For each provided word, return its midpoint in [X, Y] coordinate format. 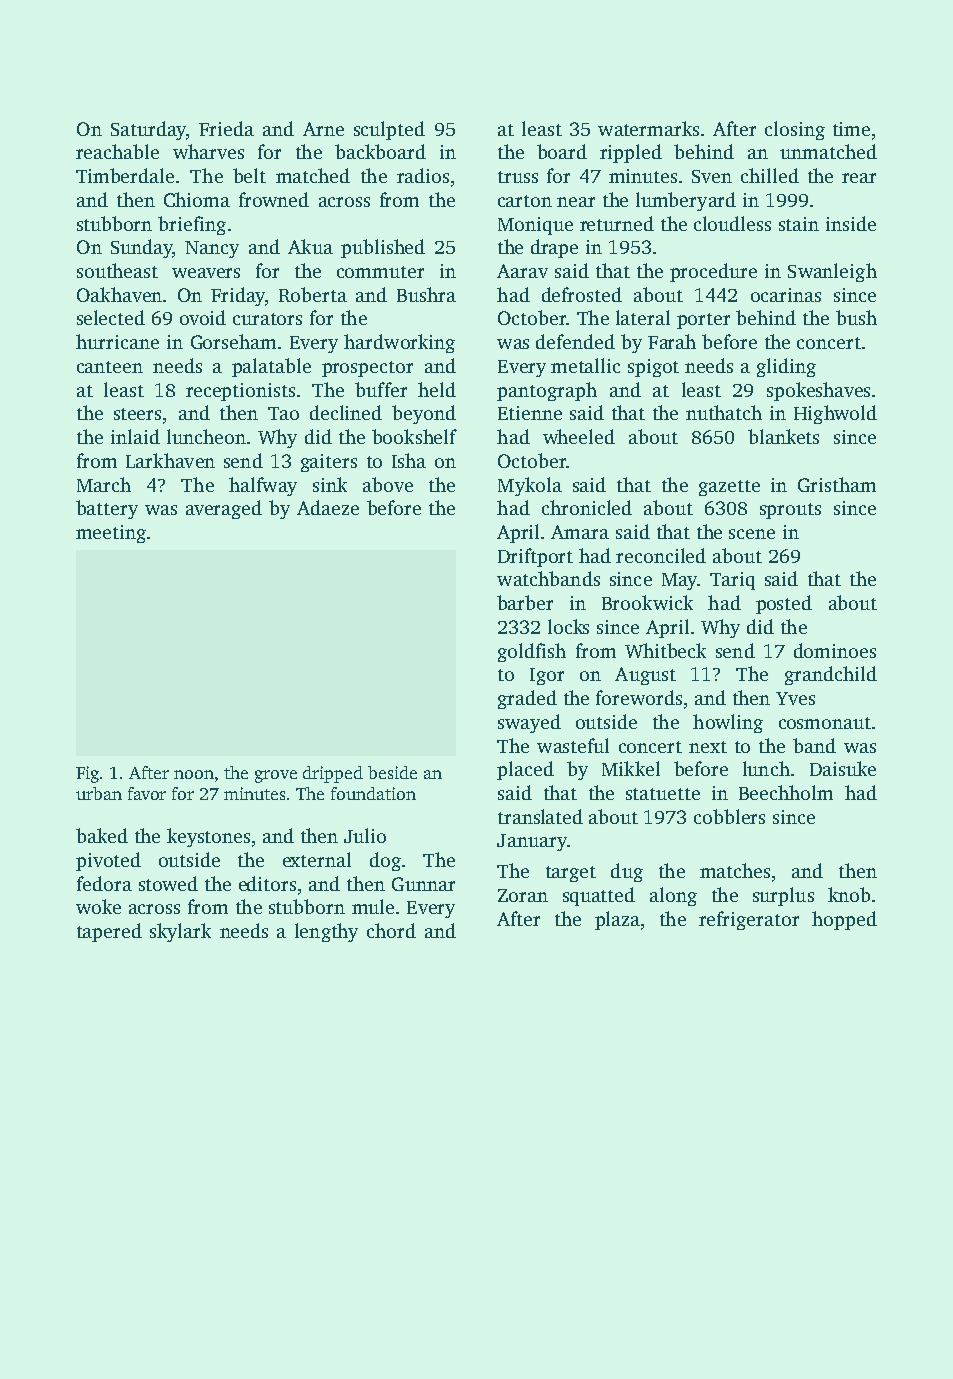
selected [111, 317]
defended [575, 341]
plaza [617, 920]
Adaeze [328, 507]
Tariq [732, 581]
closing [795, 130]
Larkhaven [170, 460]
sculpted [389, 130]
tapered [109, 932]
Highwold [835, 414]
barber [525, 602]
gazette [729, 488]
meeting [111, 534]
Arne [323, 129]
